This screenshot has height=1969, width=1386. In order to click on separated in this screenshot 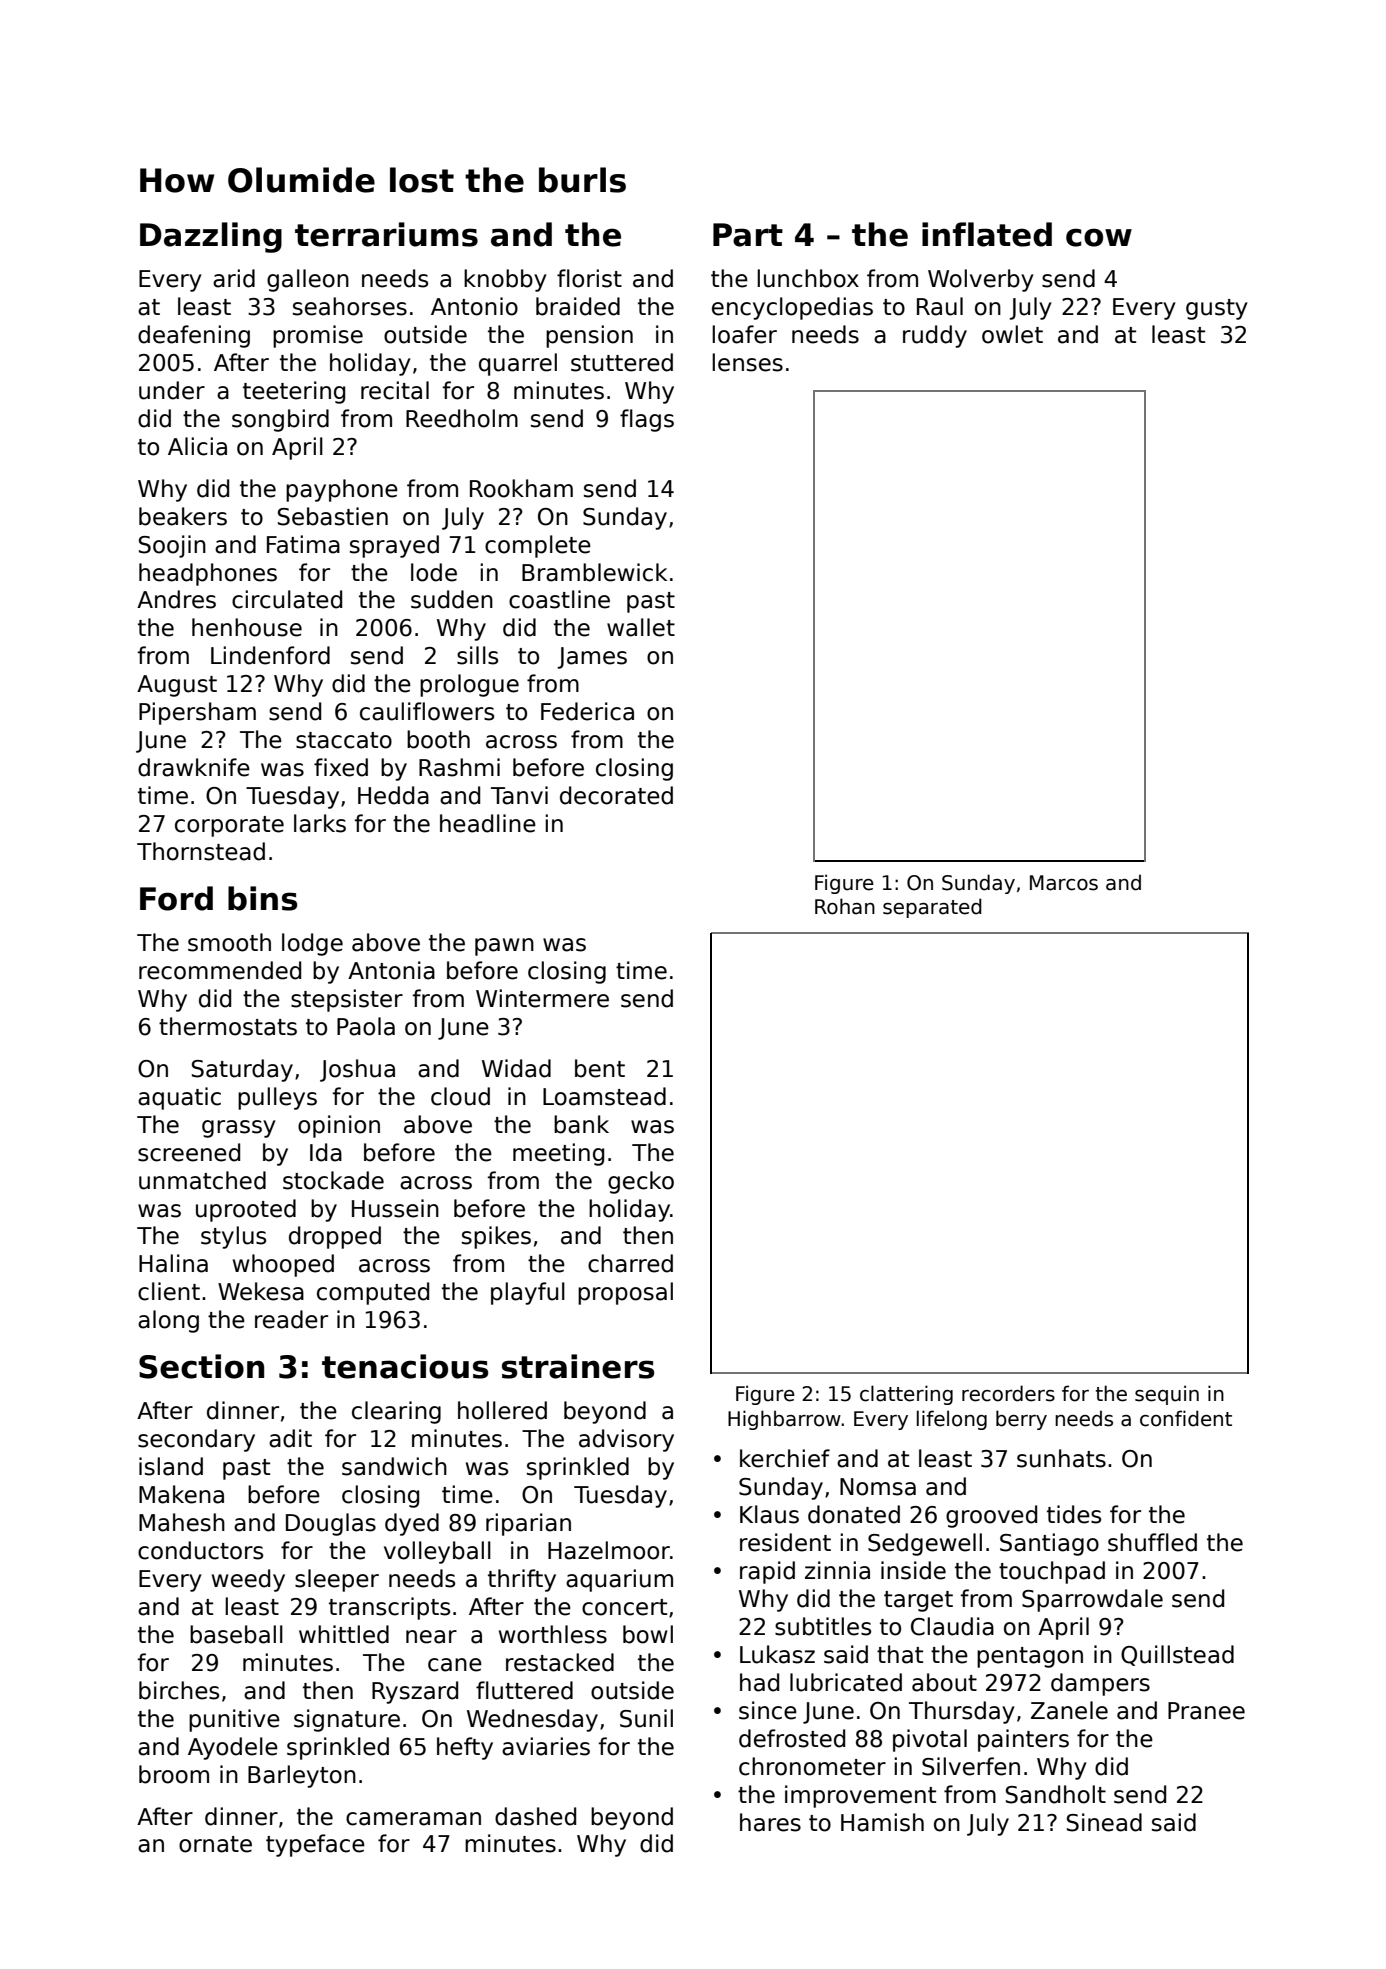, I will do `click(932, 908)`.
